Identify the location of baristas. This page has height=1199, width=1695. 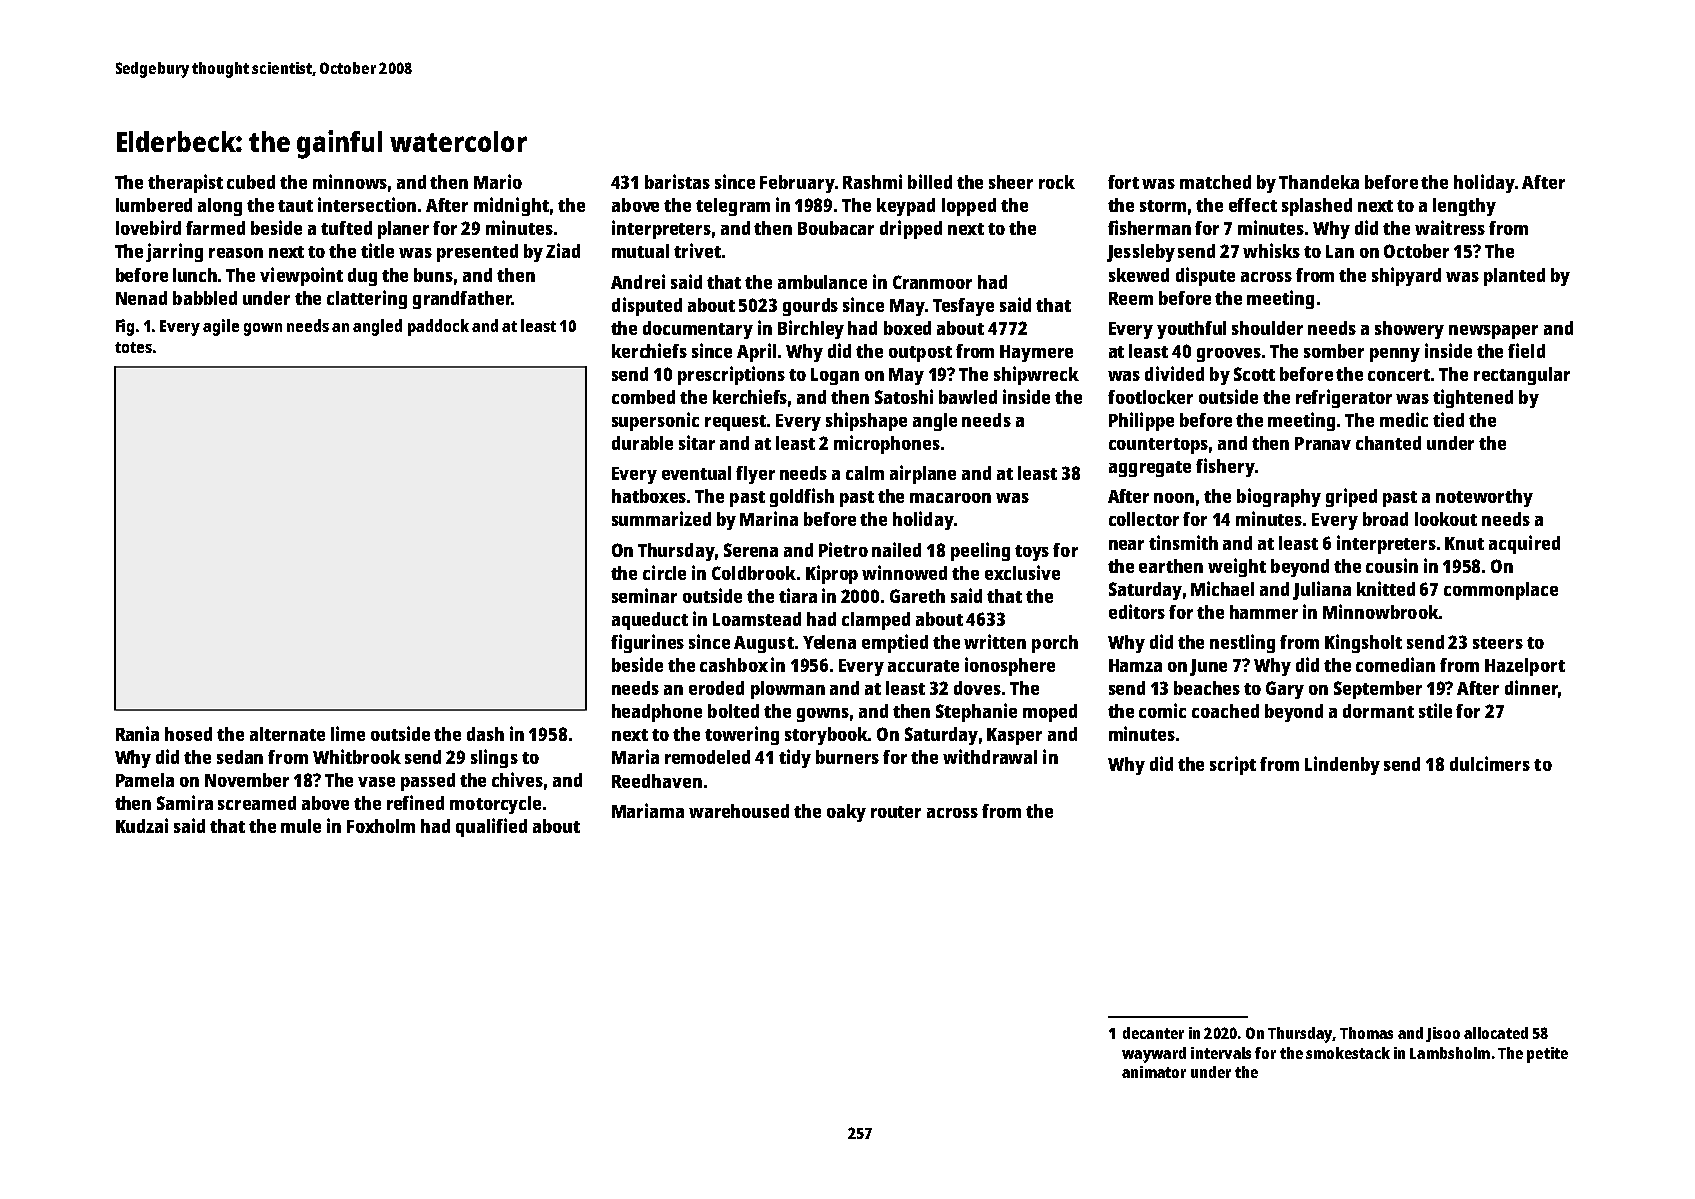
(677, 181).
